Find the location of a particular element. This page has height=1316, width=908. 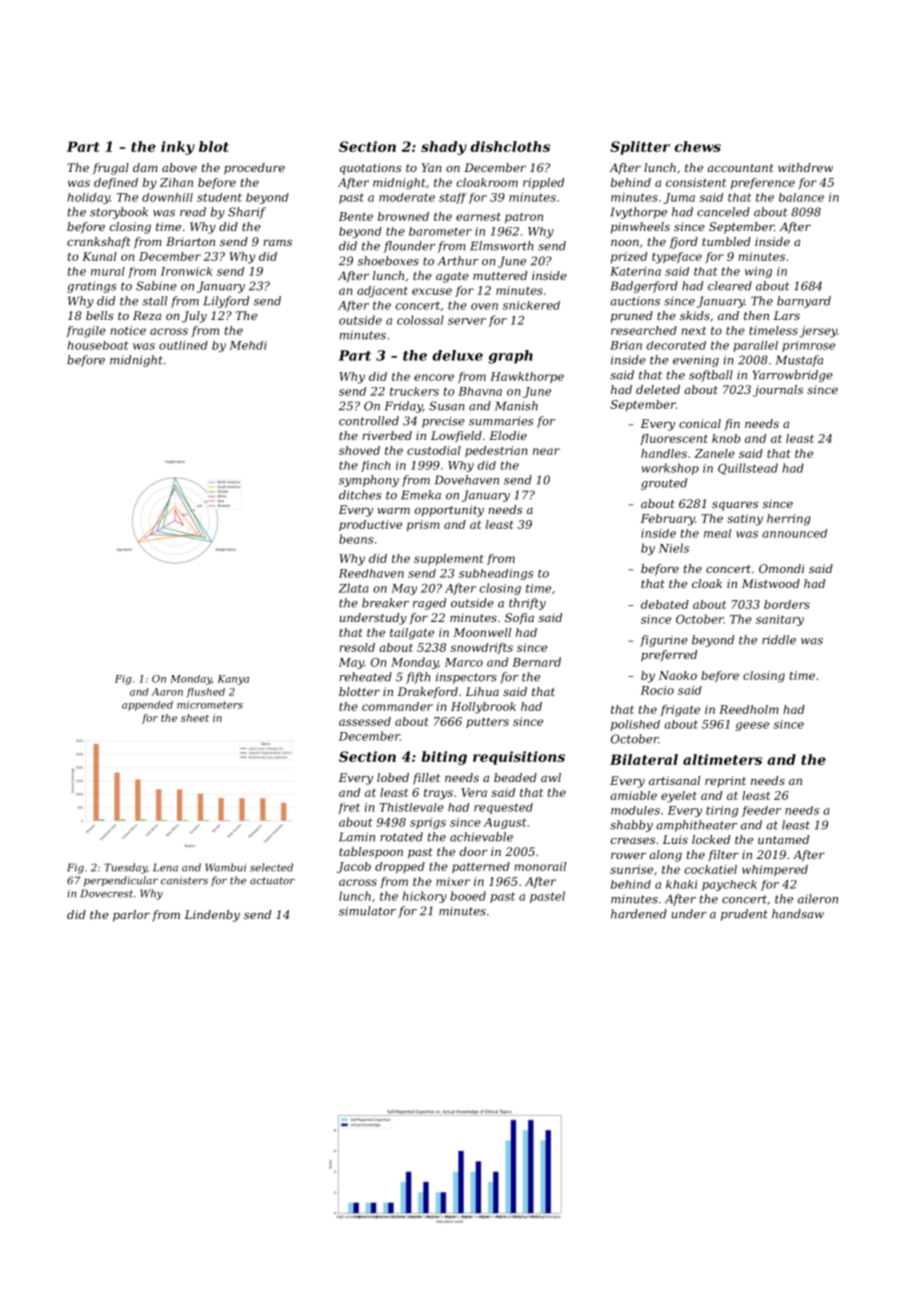

biting is located at coordinates (444, 758).
